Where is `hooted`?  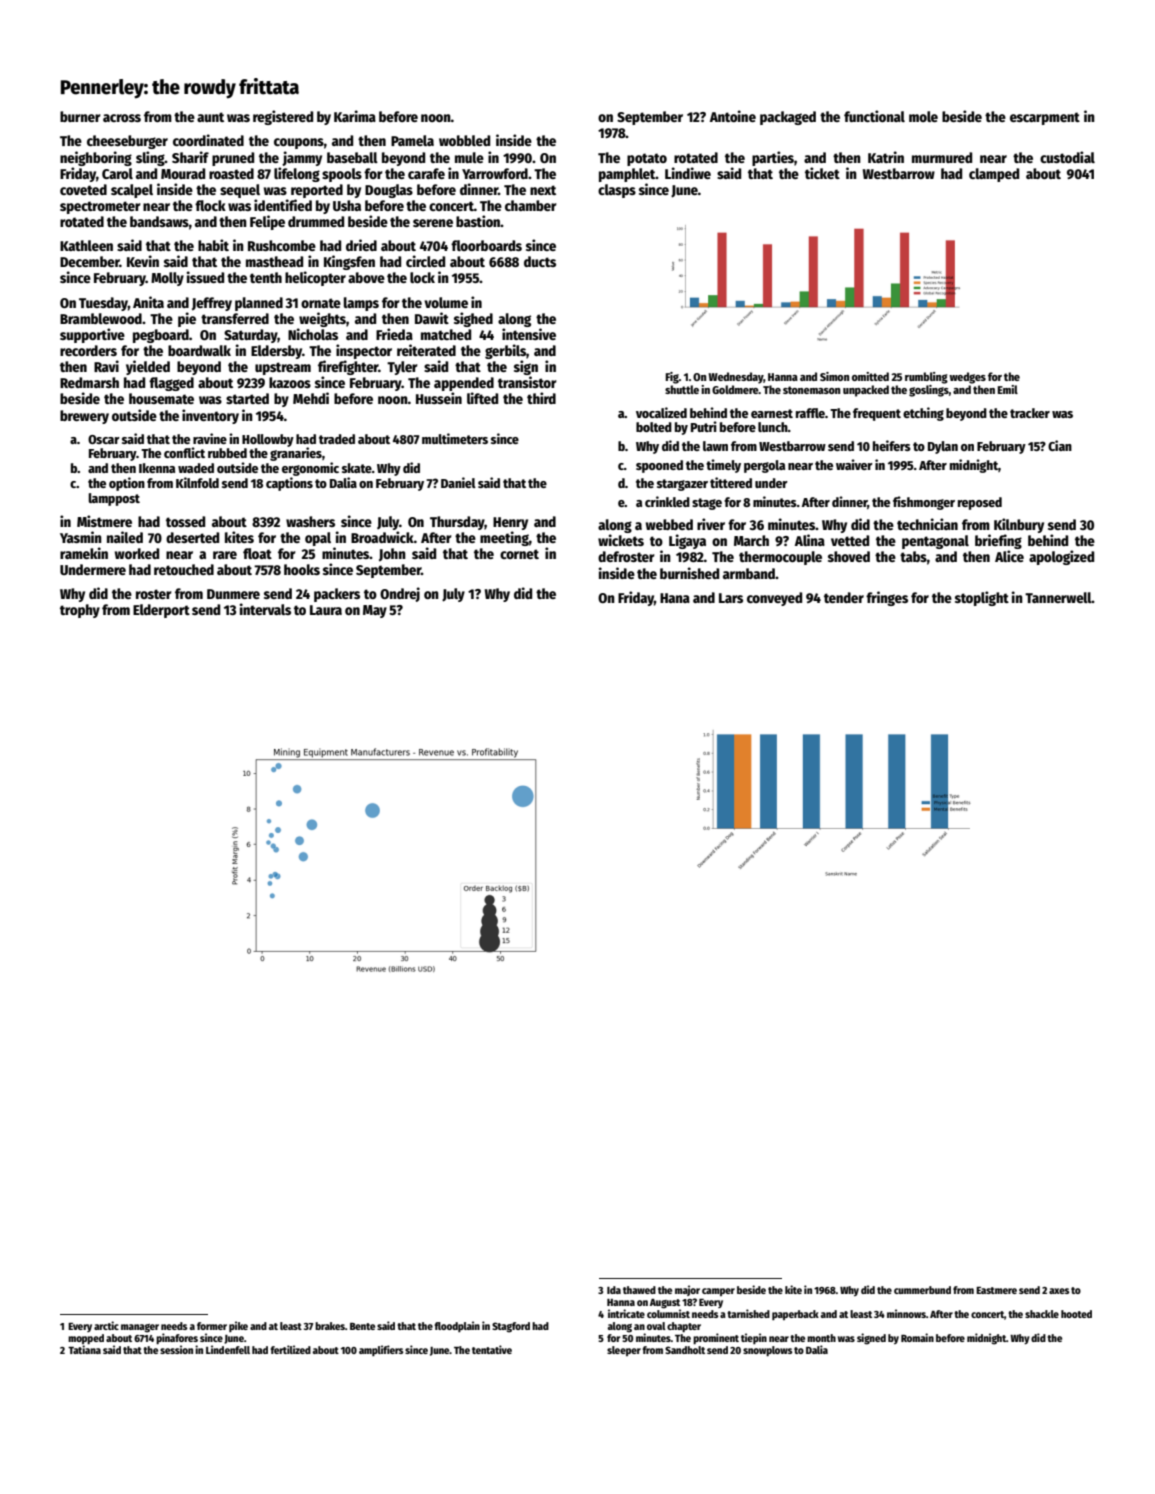 hooted is located at coordinates (1076, 1314).
